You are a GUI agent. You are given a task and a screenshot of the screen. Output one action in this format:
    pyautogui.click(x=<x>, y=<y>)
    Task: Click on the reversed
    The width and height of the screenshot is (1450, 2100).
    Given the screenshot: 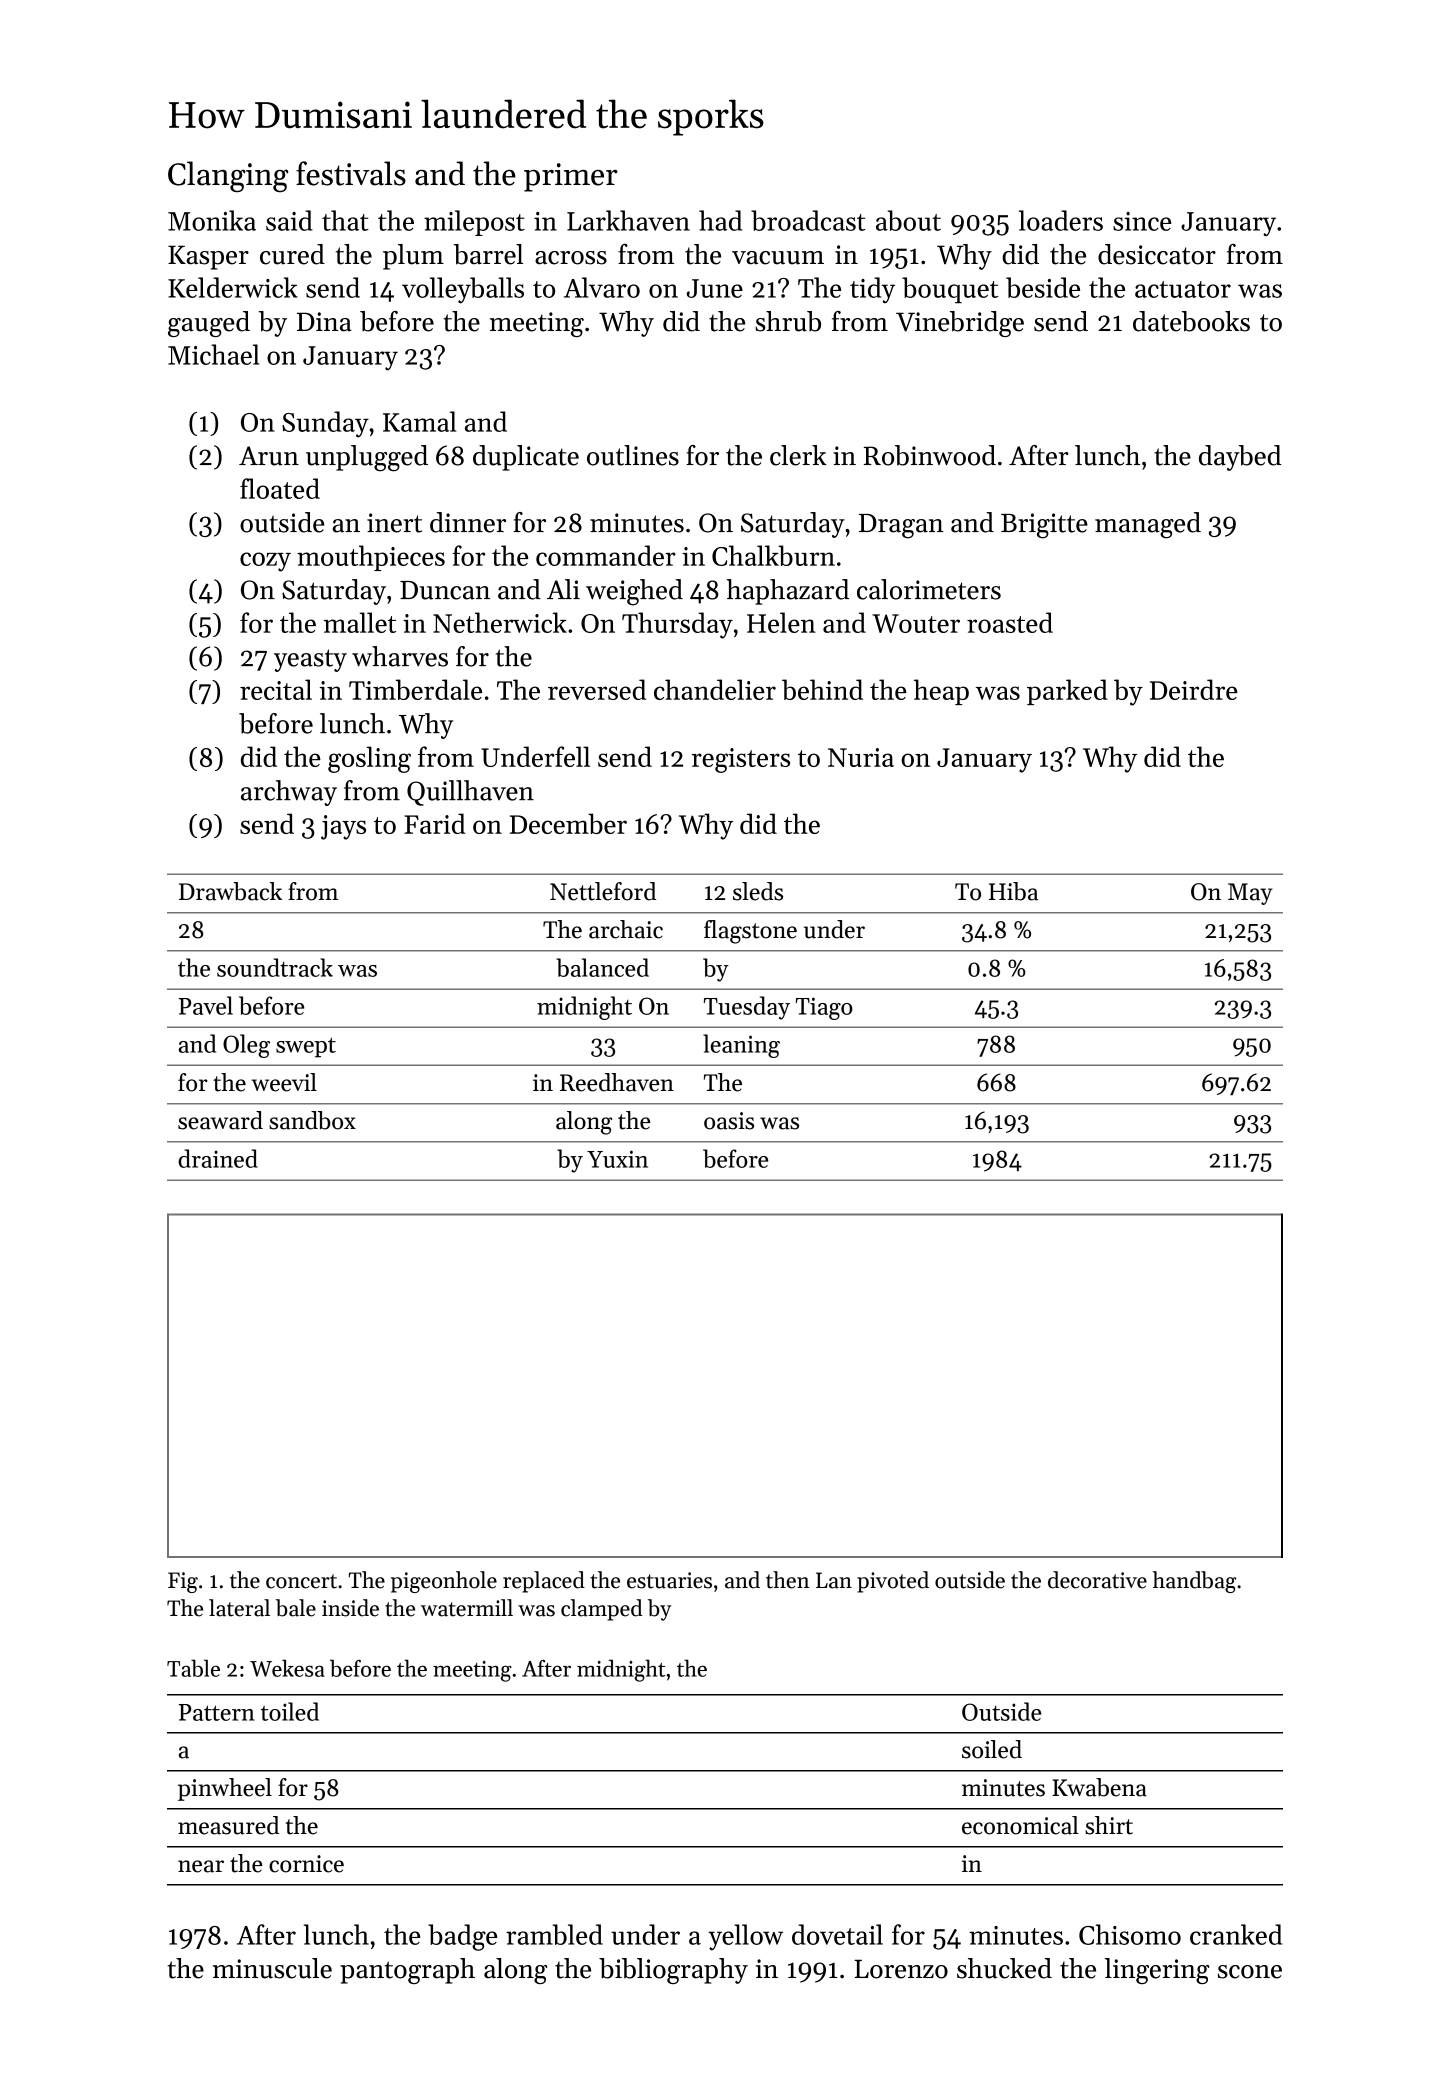 What is the action you would take?
    pyautogui.click(x=597, y=689)
